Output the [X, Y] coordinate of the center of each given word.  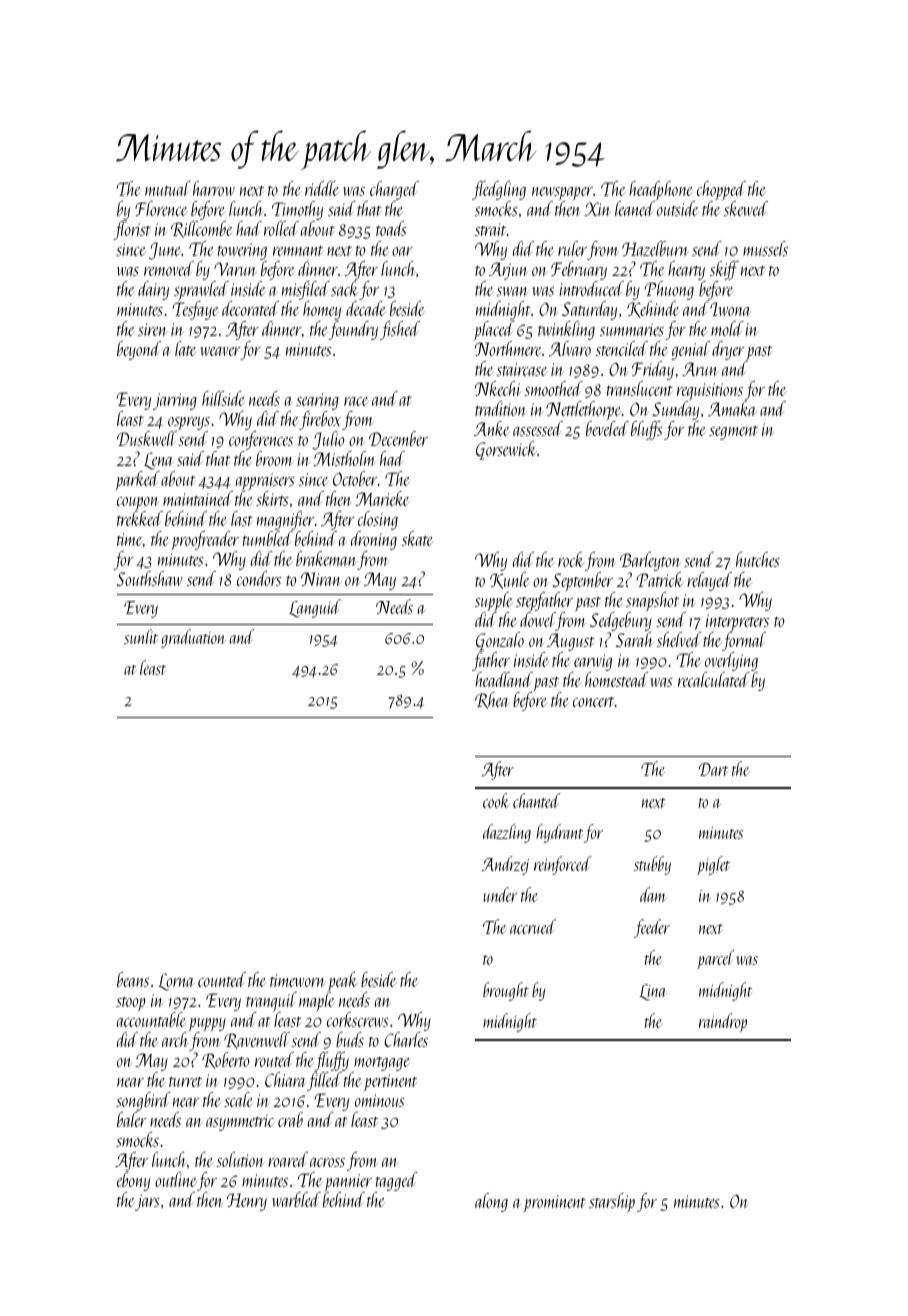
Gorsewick [506, 450]
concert [594, 702]
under [500, 894]
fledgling [499, 190]
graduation [193, 638]
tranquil [271, 1002]
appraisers [265, 482]
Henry [247, 1202]
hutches [758, 559]
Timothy [297, 210]
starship [612, 1202]
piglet [713, 865]
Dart [713, 769]
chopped [721, 191]
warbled [296, 1199]
